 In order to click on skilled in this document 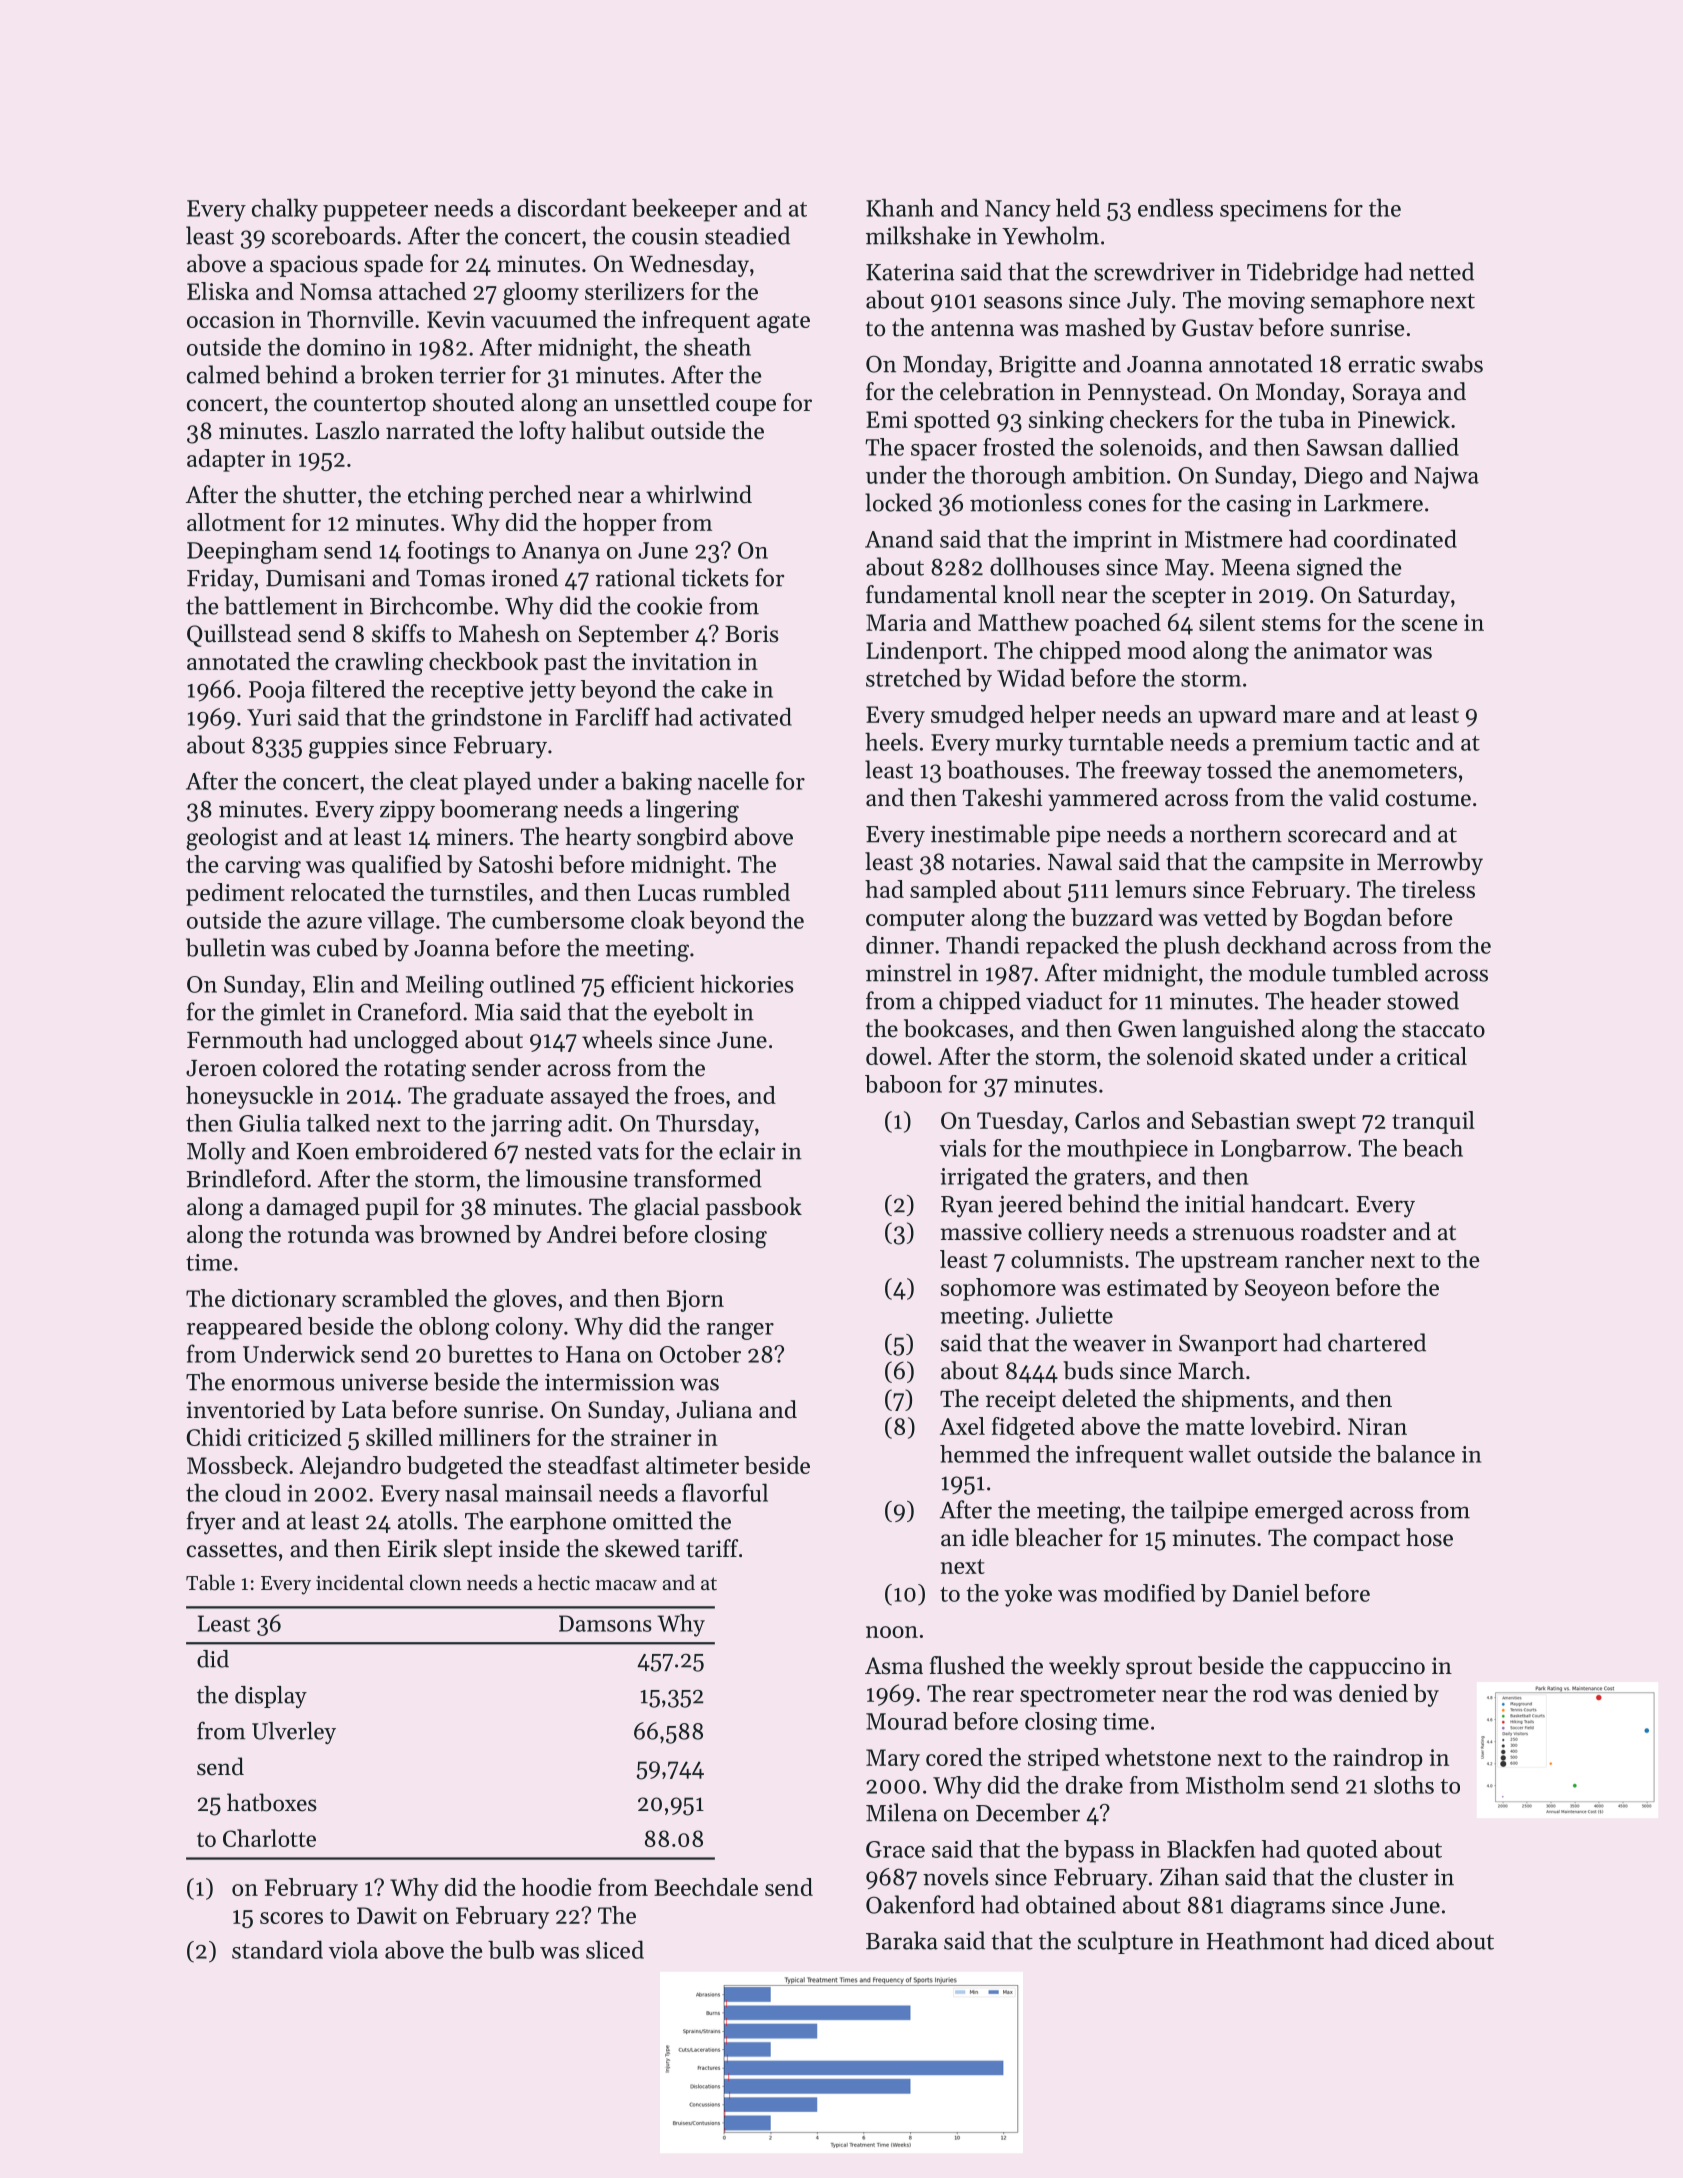, I will do `click(399, 1437)`.
